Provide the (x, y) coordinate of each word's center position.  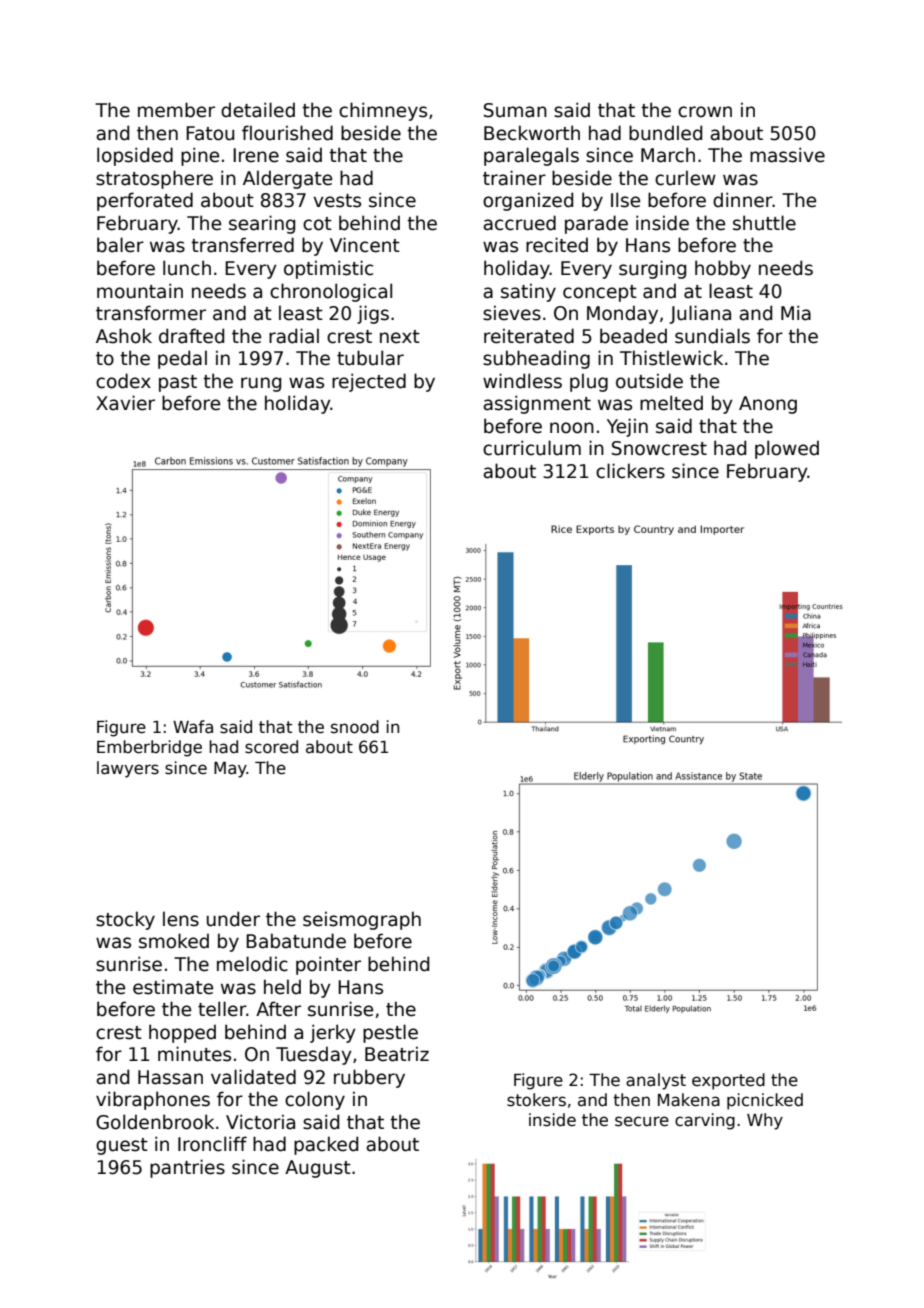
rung (261, 384)
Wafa (193, 727)
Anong (768, 405)
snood (355, 727)
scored (271, 747)
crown (705, 112)
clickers (630, 471)
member (176, 110)
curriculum (532, 448)
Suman (515, 110)
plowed (787, 449)
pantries (187, 1168)
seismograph (362, 920)
